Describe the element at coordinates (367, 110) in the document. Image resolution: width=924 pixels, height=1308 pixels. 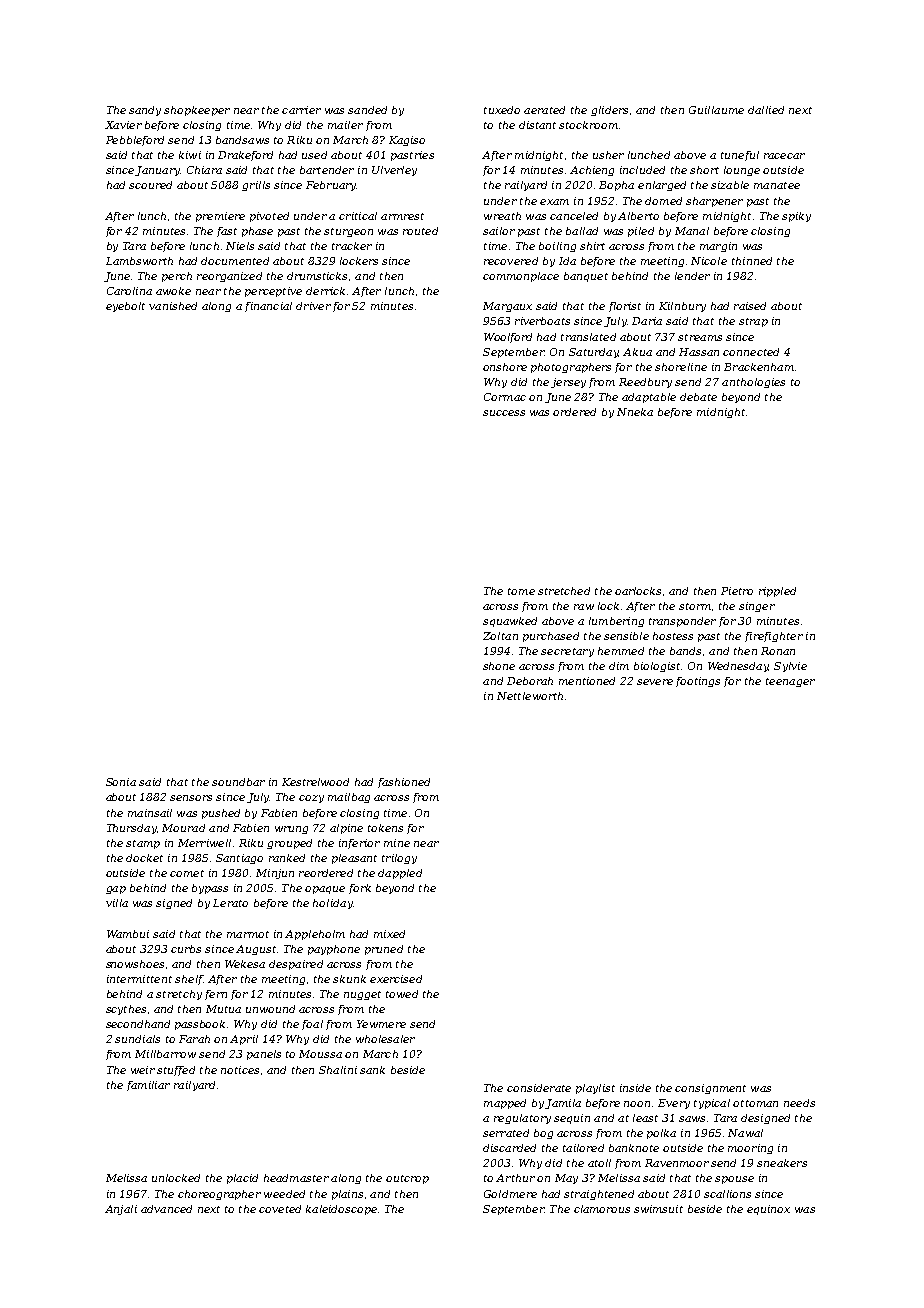
I see `sanded` at that location.
